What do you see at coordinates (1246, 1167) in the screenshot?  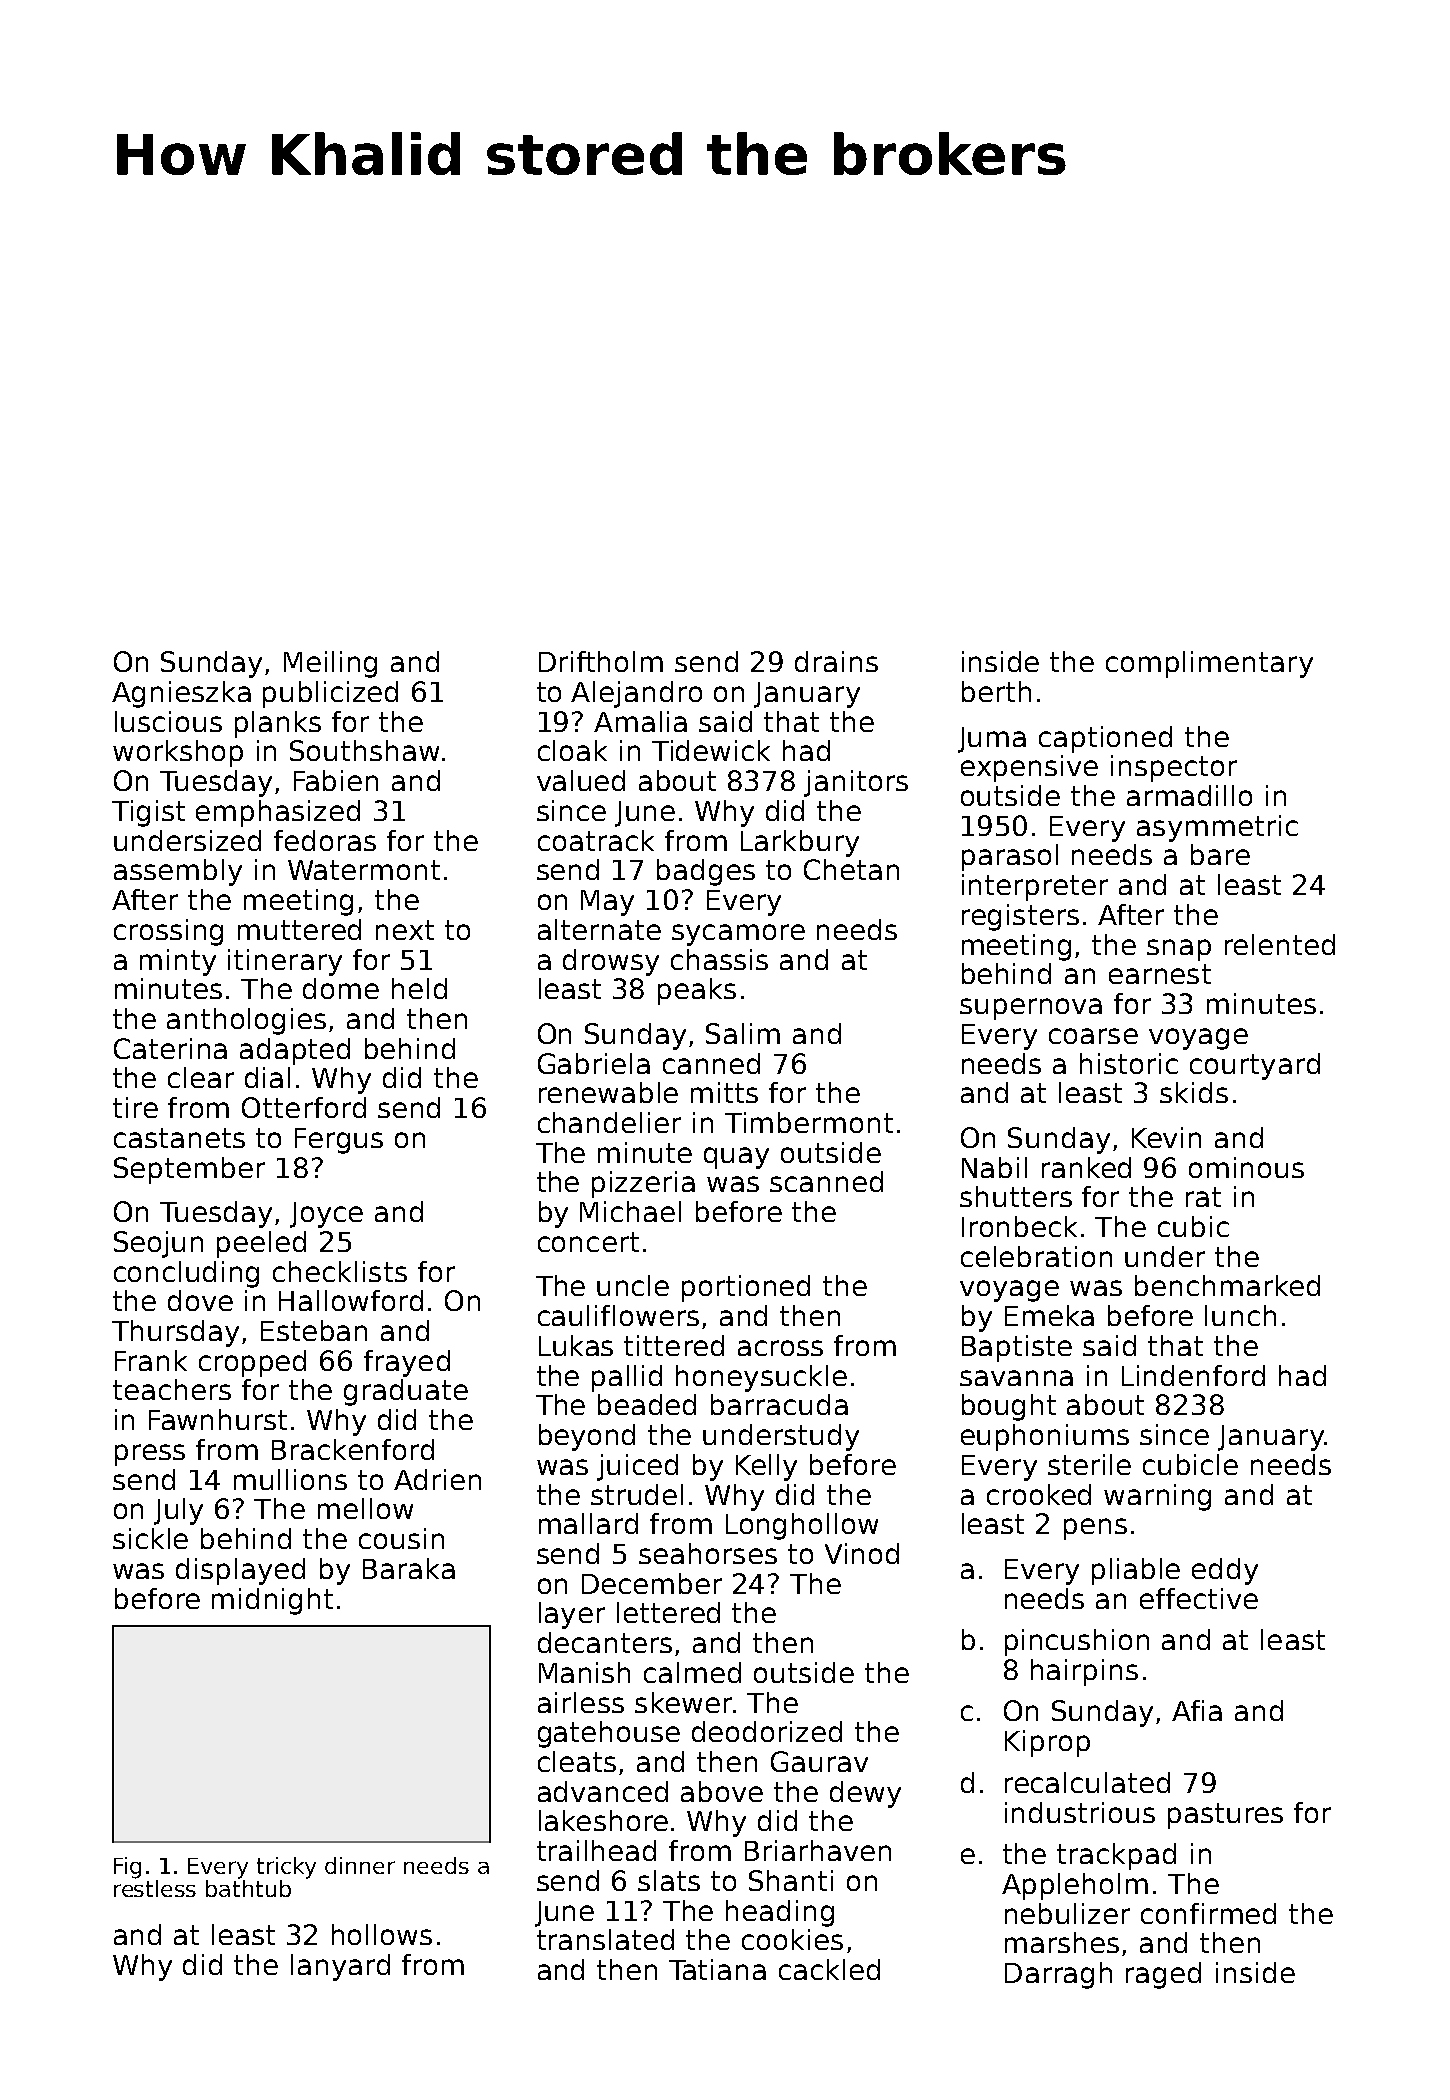 I see `ominous` at bounding box center [1246, 1167].
